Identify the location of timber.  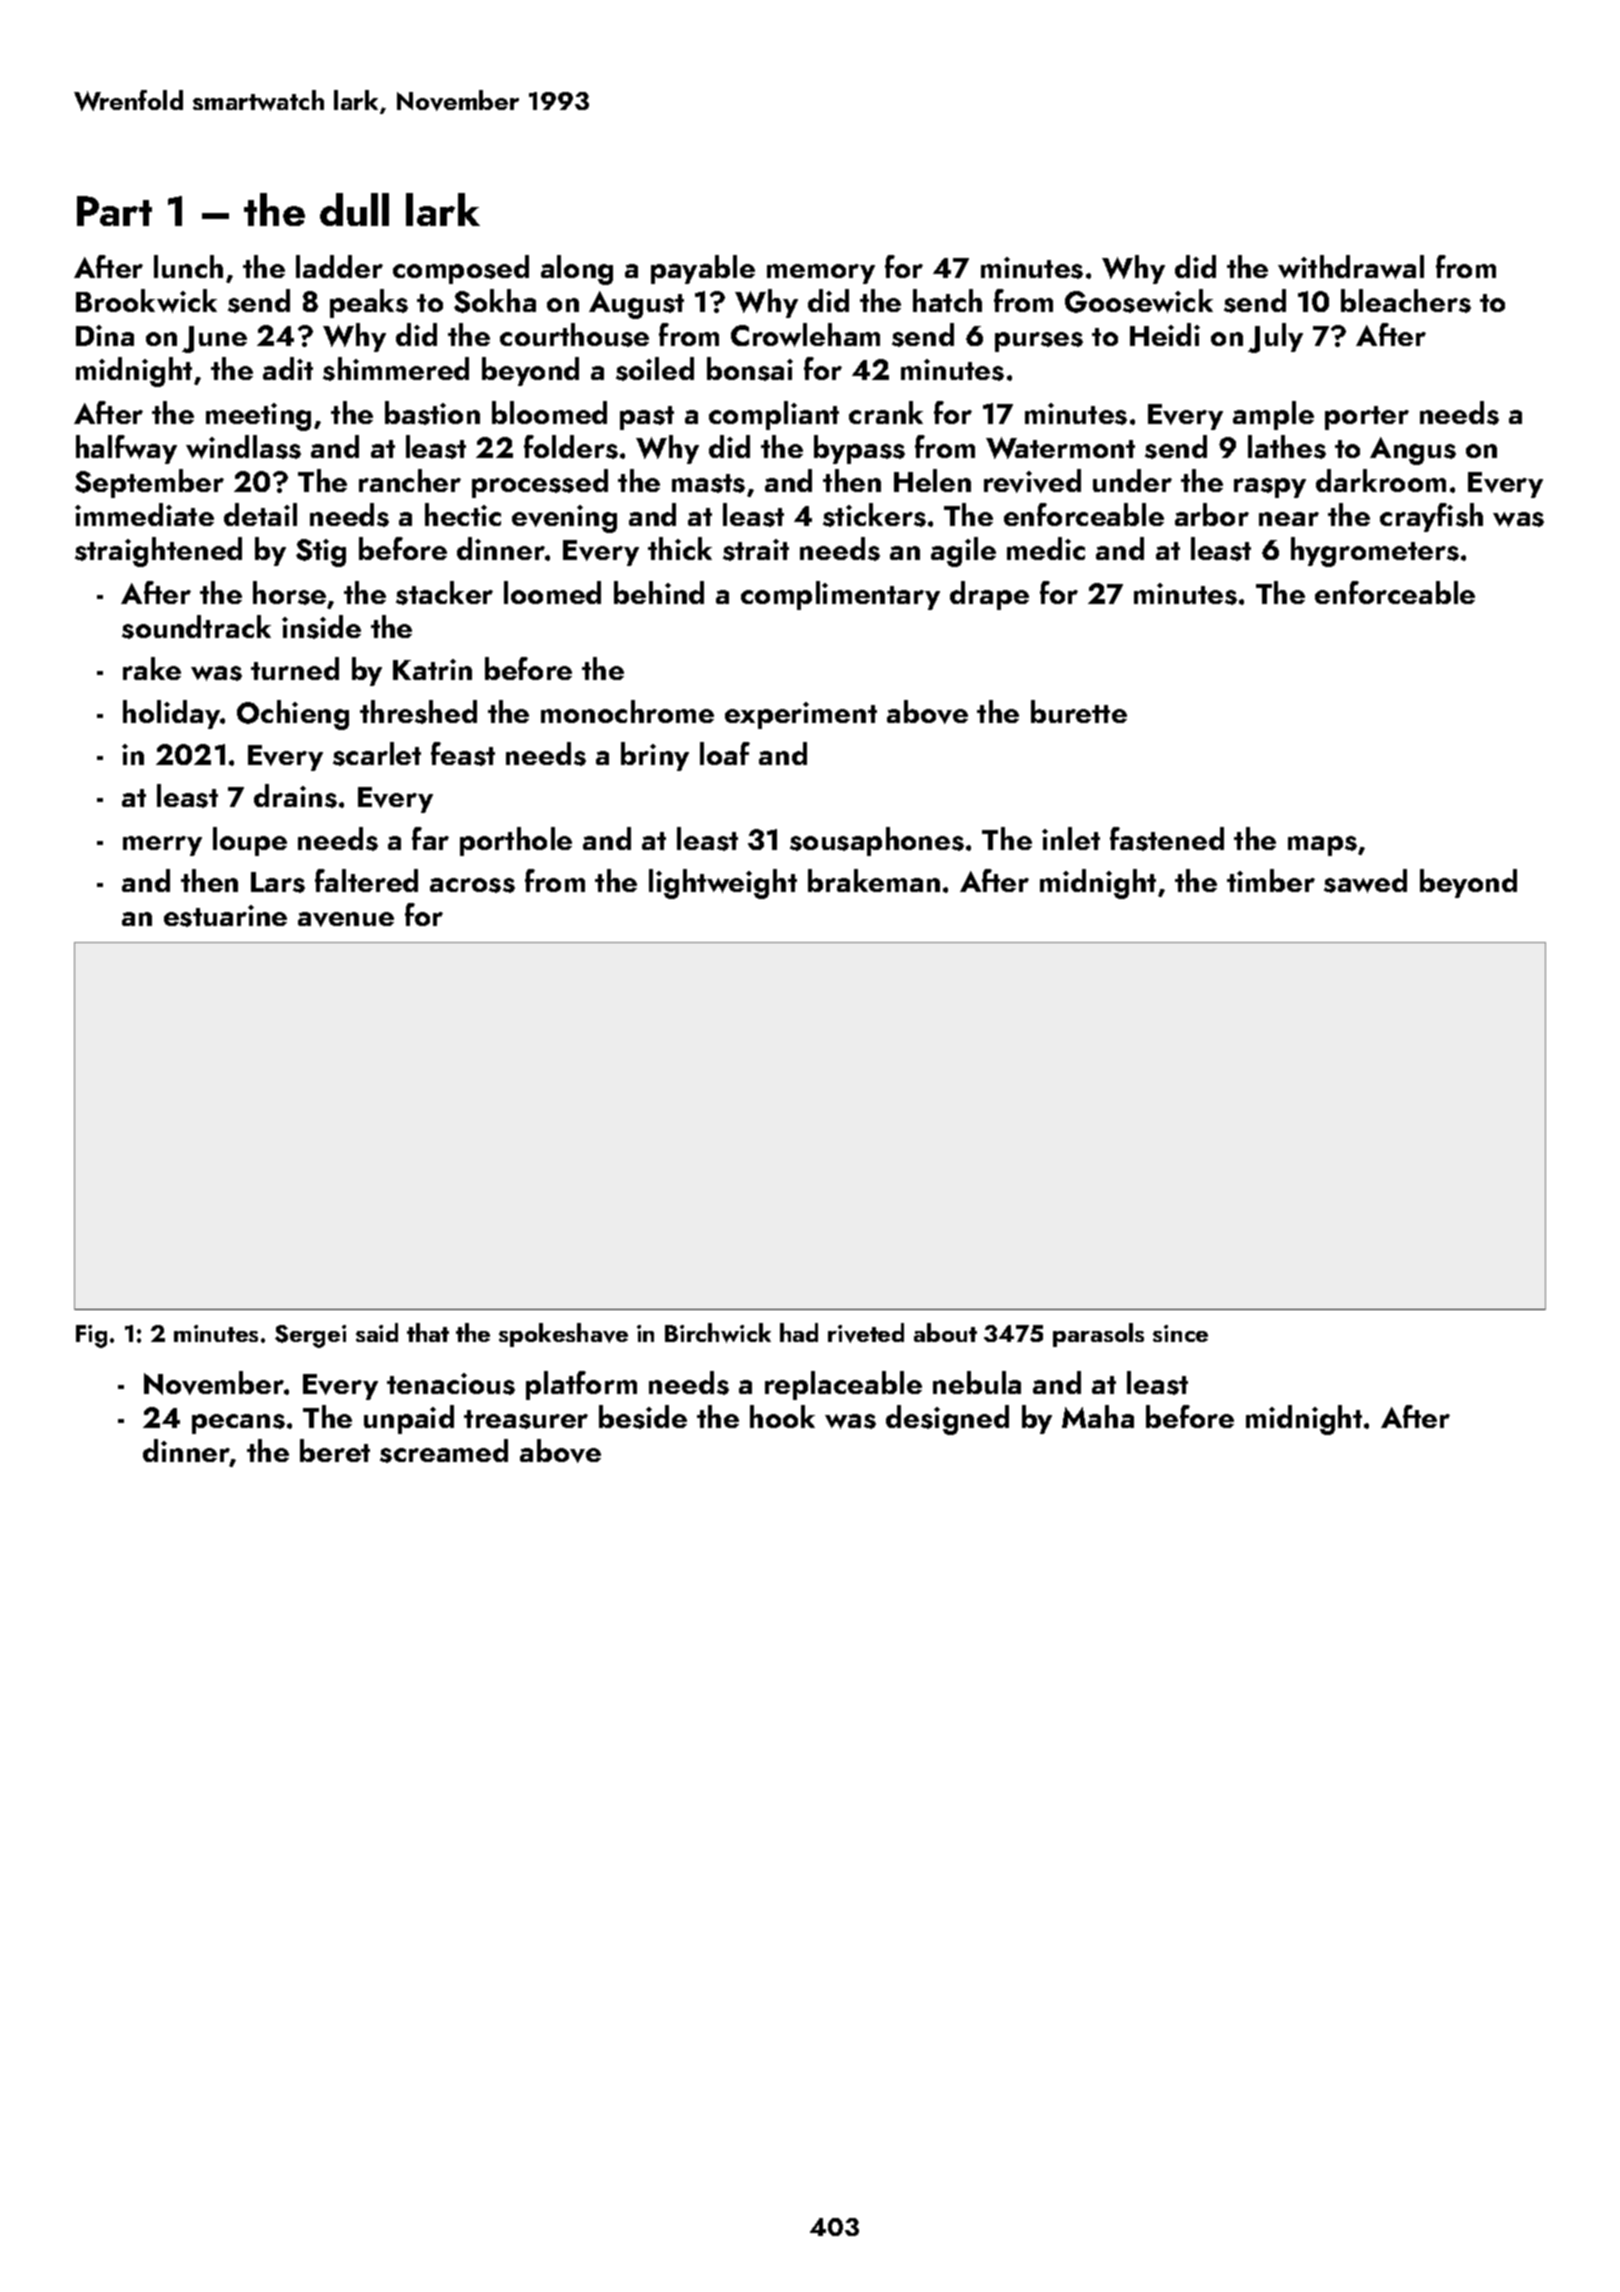
(1271, 880).
